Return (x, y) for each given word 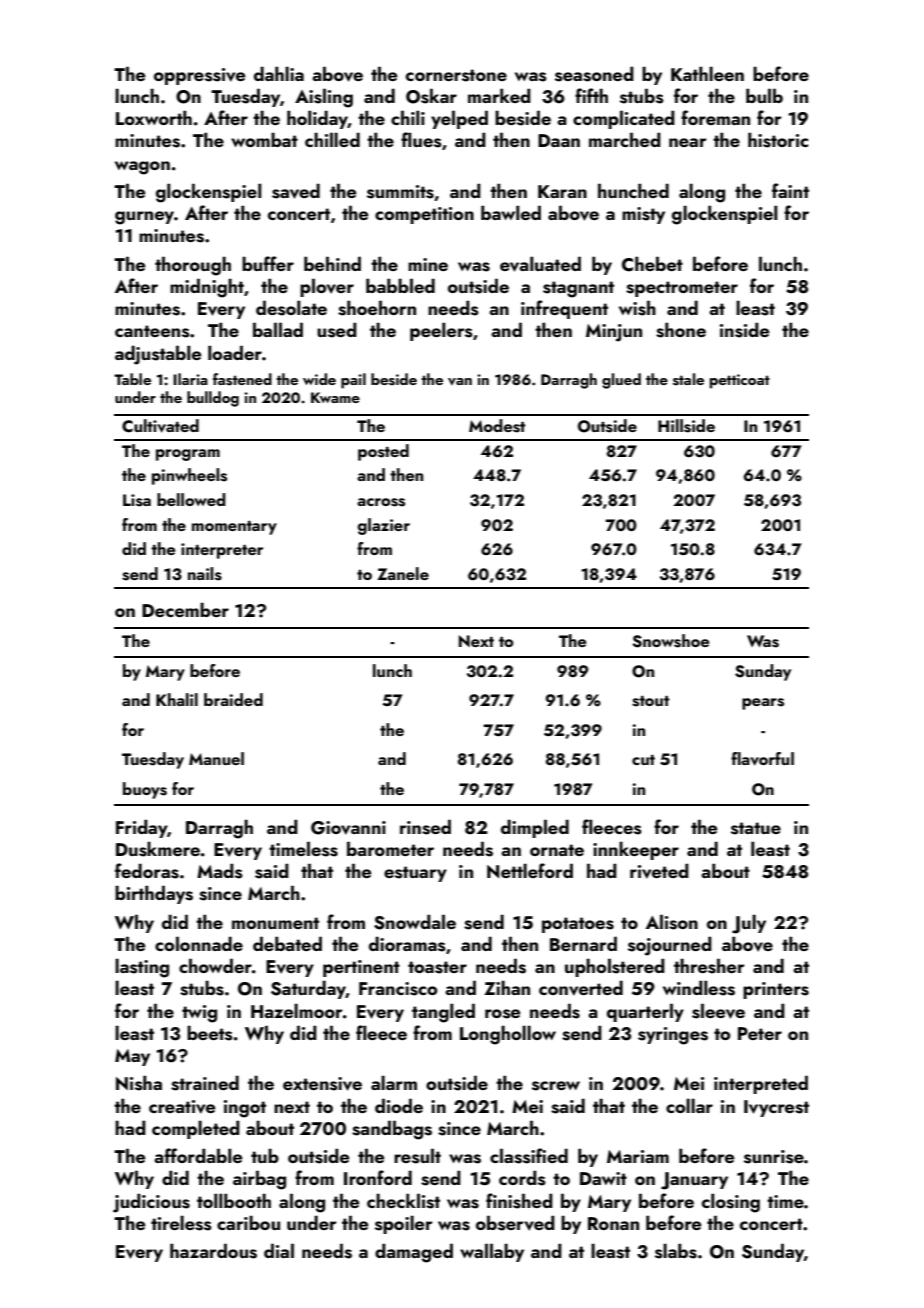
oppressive (199, 76)
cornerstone (456, 75)
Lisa (137, 500)
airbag (259, 1180)
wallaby (492, 1252)
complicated (624, 119)
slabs (676, 1251)
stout (650, 701)
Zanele (403, 573)
